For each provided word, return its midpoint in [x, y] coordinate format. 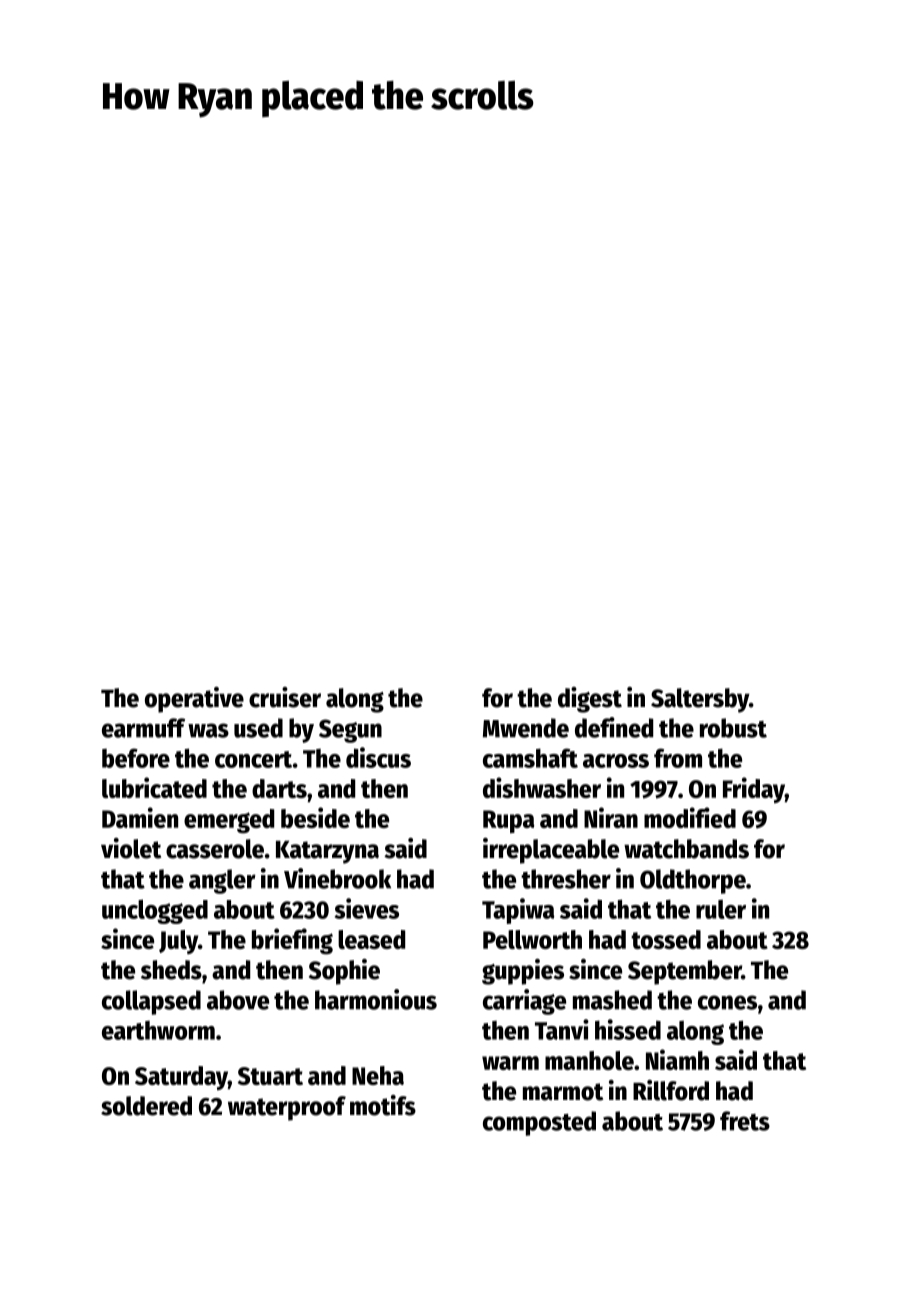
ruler [721, 909]
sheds [171, 970]
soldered [146, 1106]
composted [539, 1123]
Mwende [526, 728]
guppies [523, 972]
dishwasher [542, 787]
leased [371, 939]
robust [733, 728]
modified [690, 817]
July [178, 942]
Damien [140, 817]
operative [194, 700]
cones [727, 1002]
